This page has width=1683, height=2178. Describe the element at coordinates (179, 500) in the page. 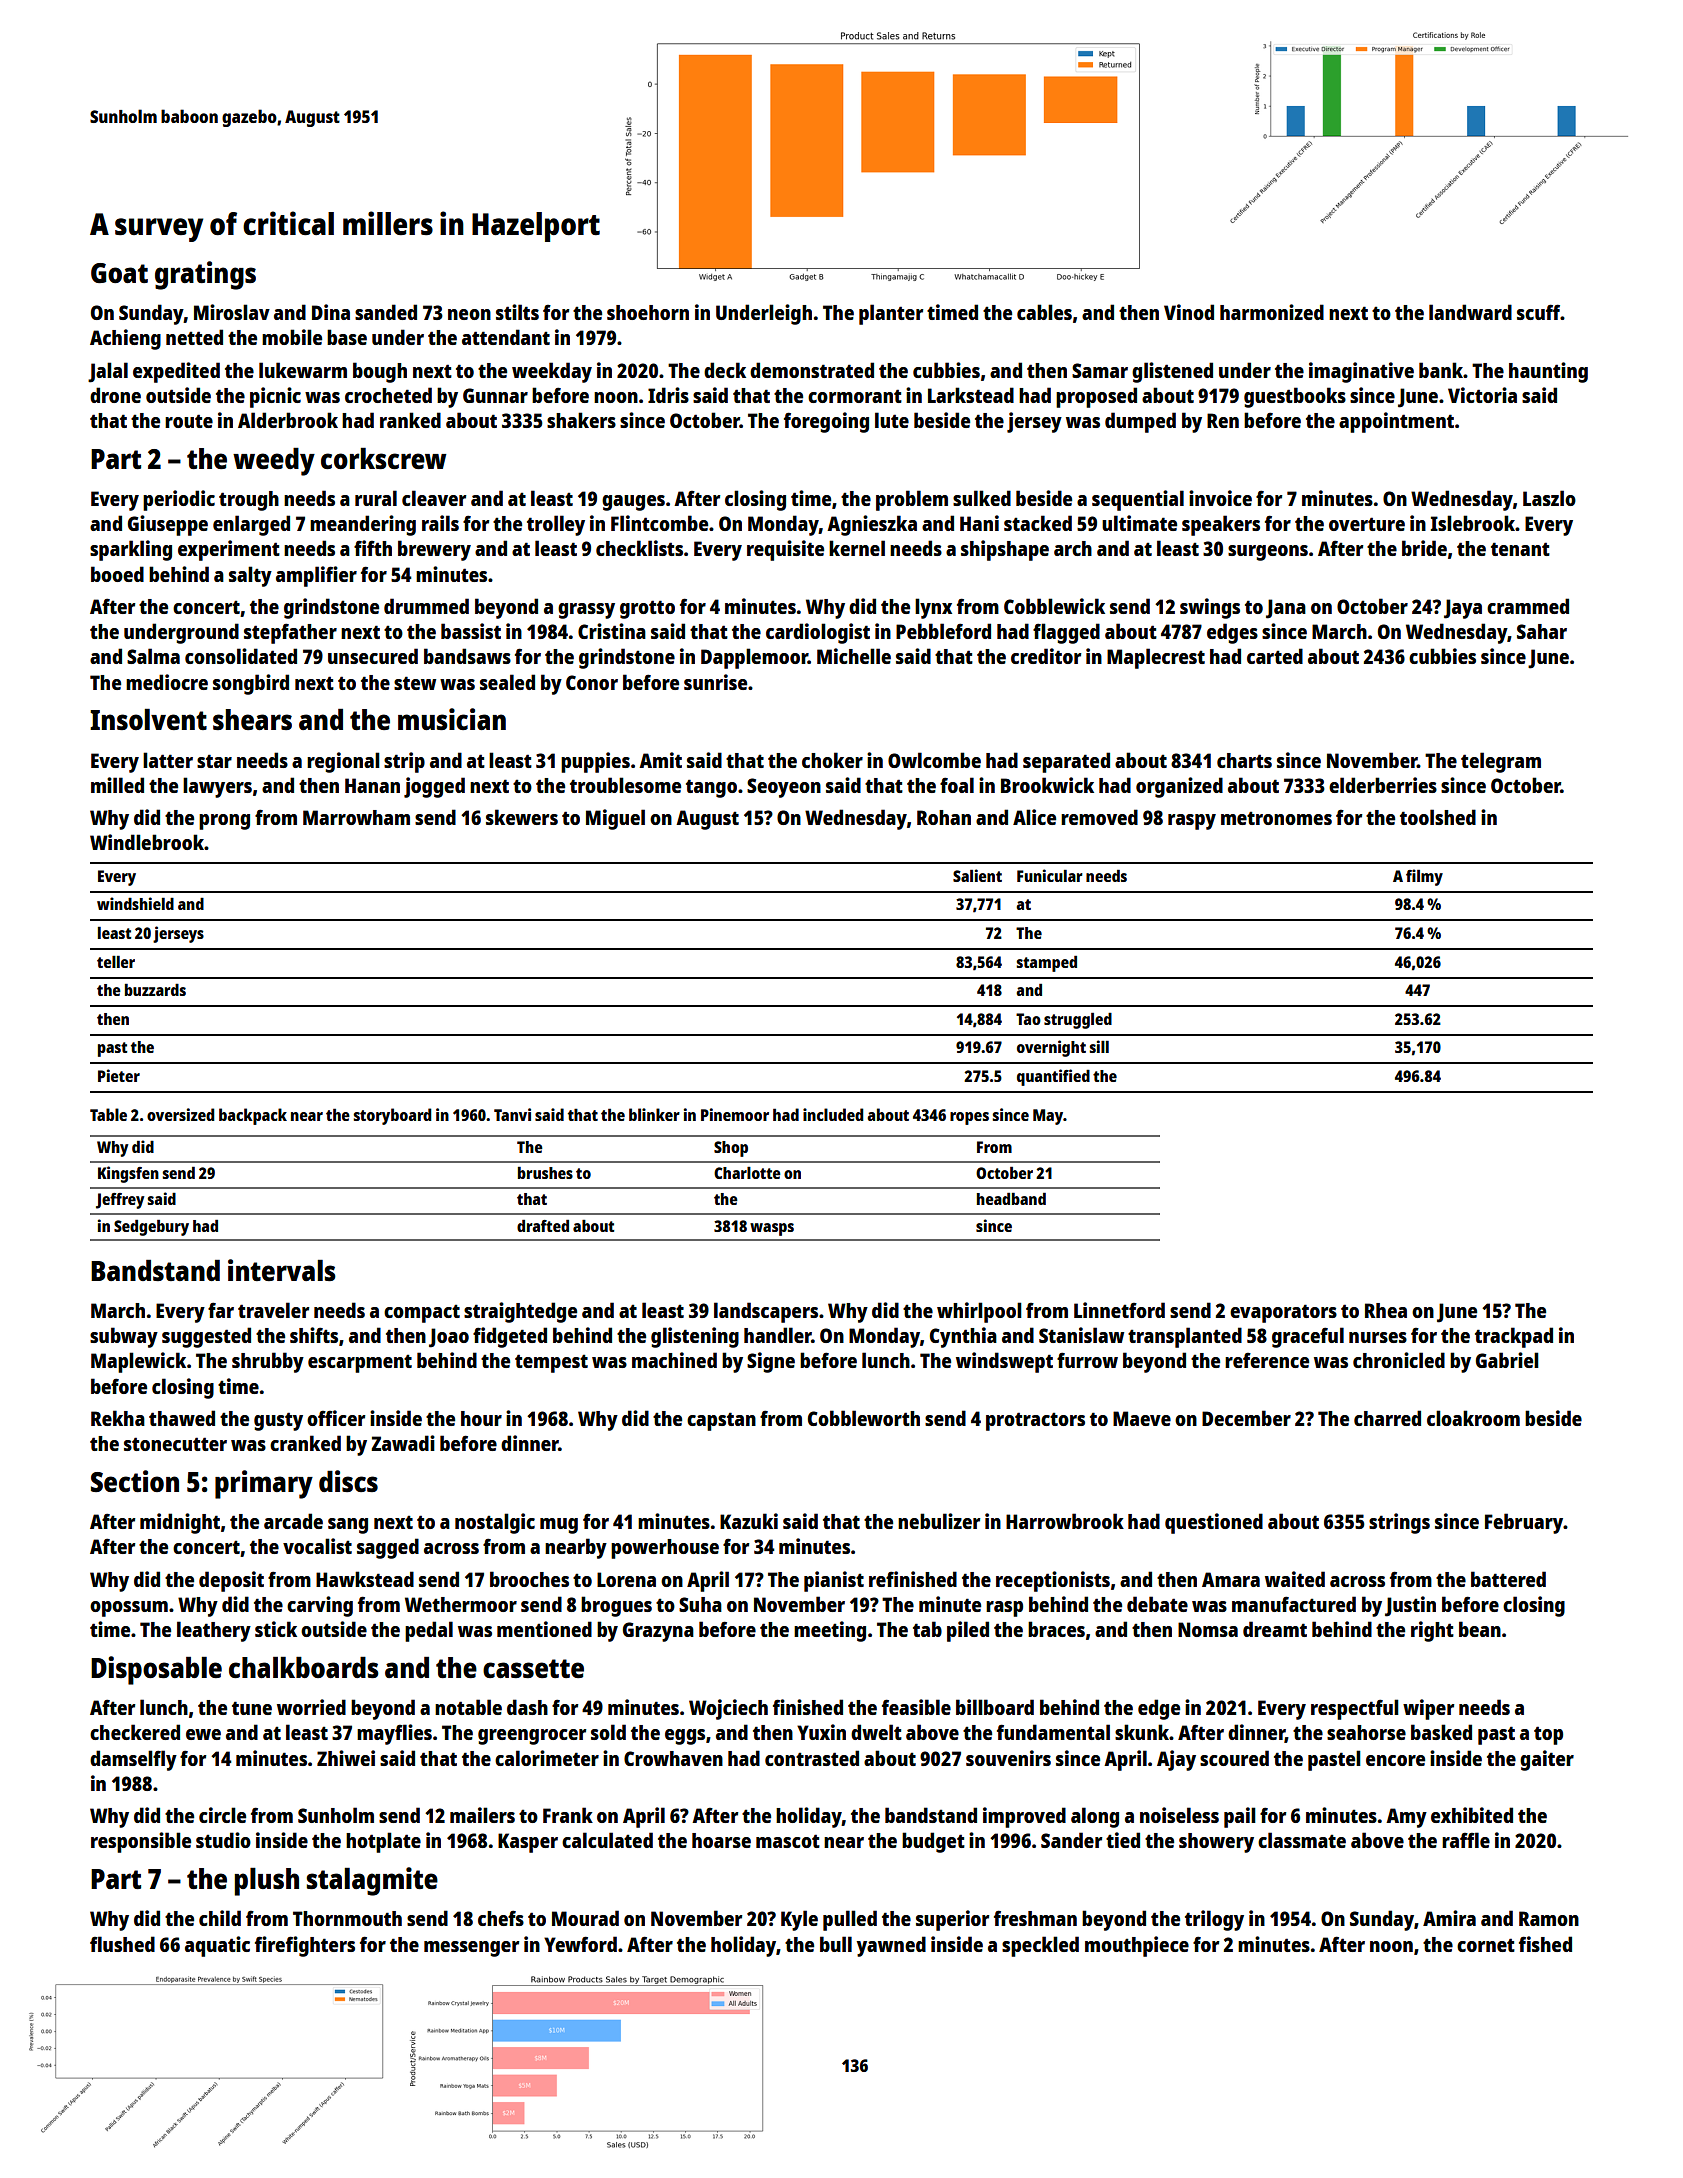

I see `periodic` at that location.
